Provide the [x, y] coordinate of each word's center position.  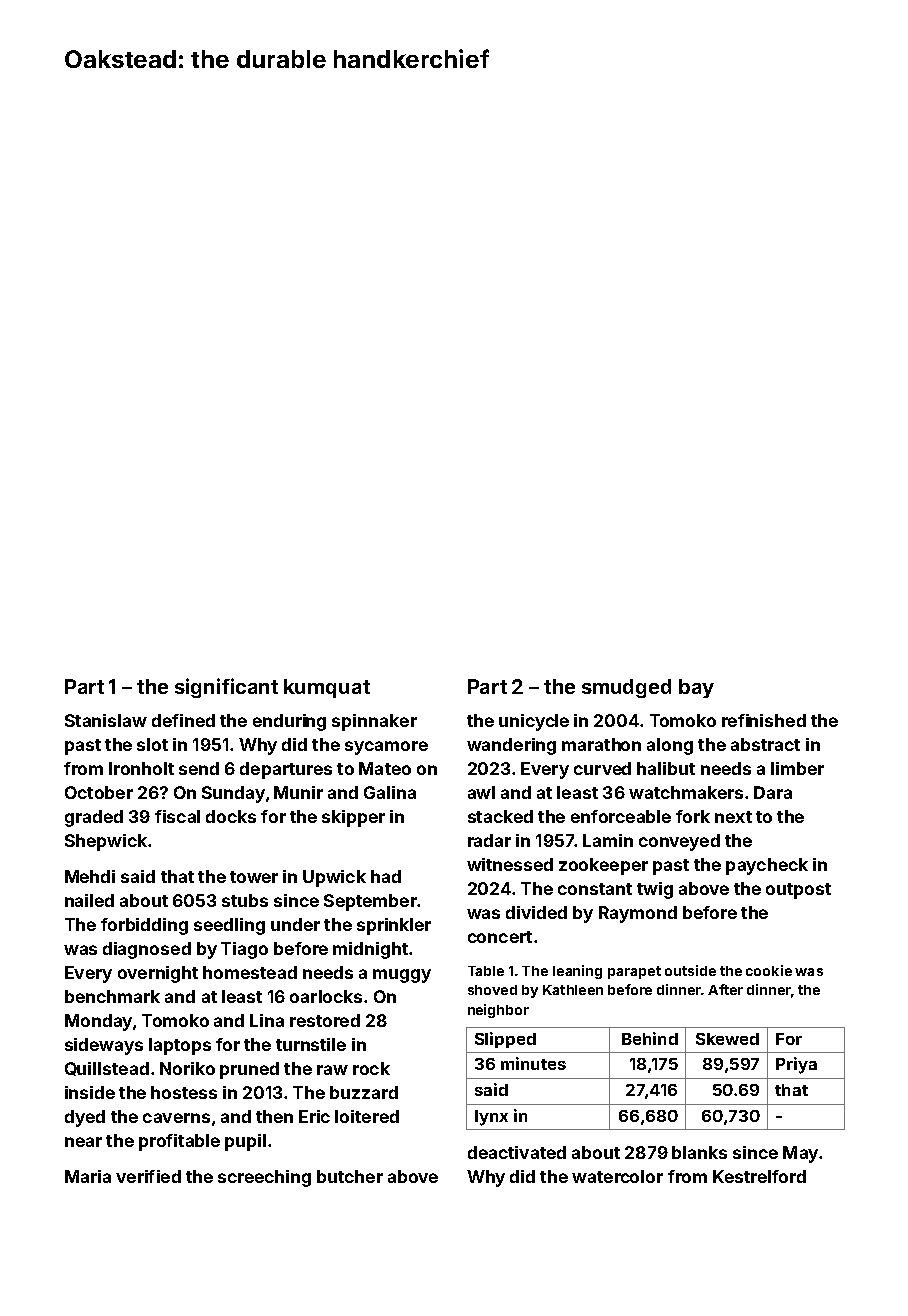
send [199, 768]
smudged [626, 688]
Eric [314, 1116]
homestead [250, 972]
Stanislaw [106, 720]
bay [696, 688]
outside [690, 970]
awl [481, 792]
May [800, 1154]
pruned [249, 1070]
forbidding [144, 926]
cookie [769, 970]
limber [797, 768]
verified [148, 1176]
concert [500, 937]
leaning [577, 972]
